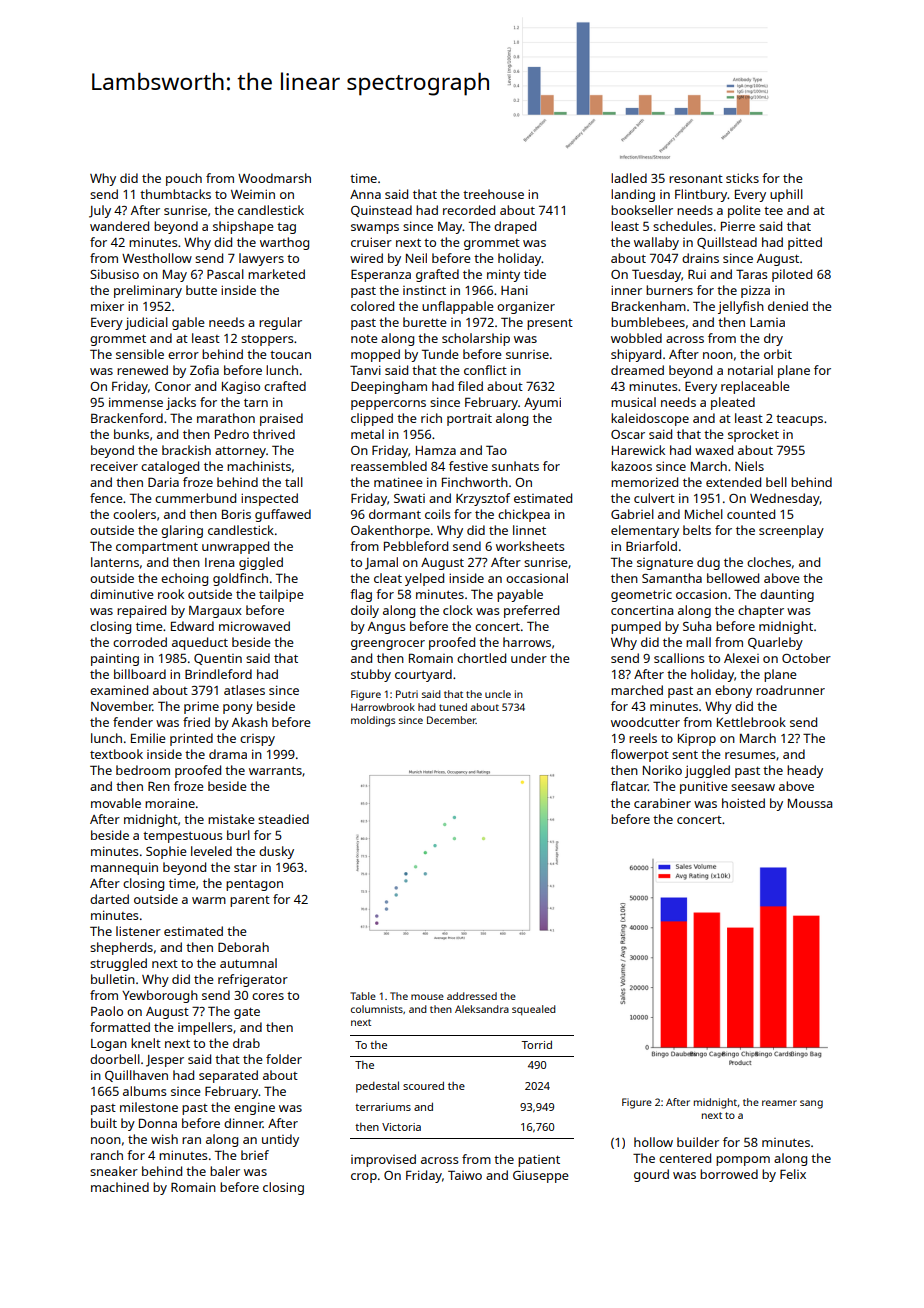  I want to click on Torrid, so click(536, 1044).
